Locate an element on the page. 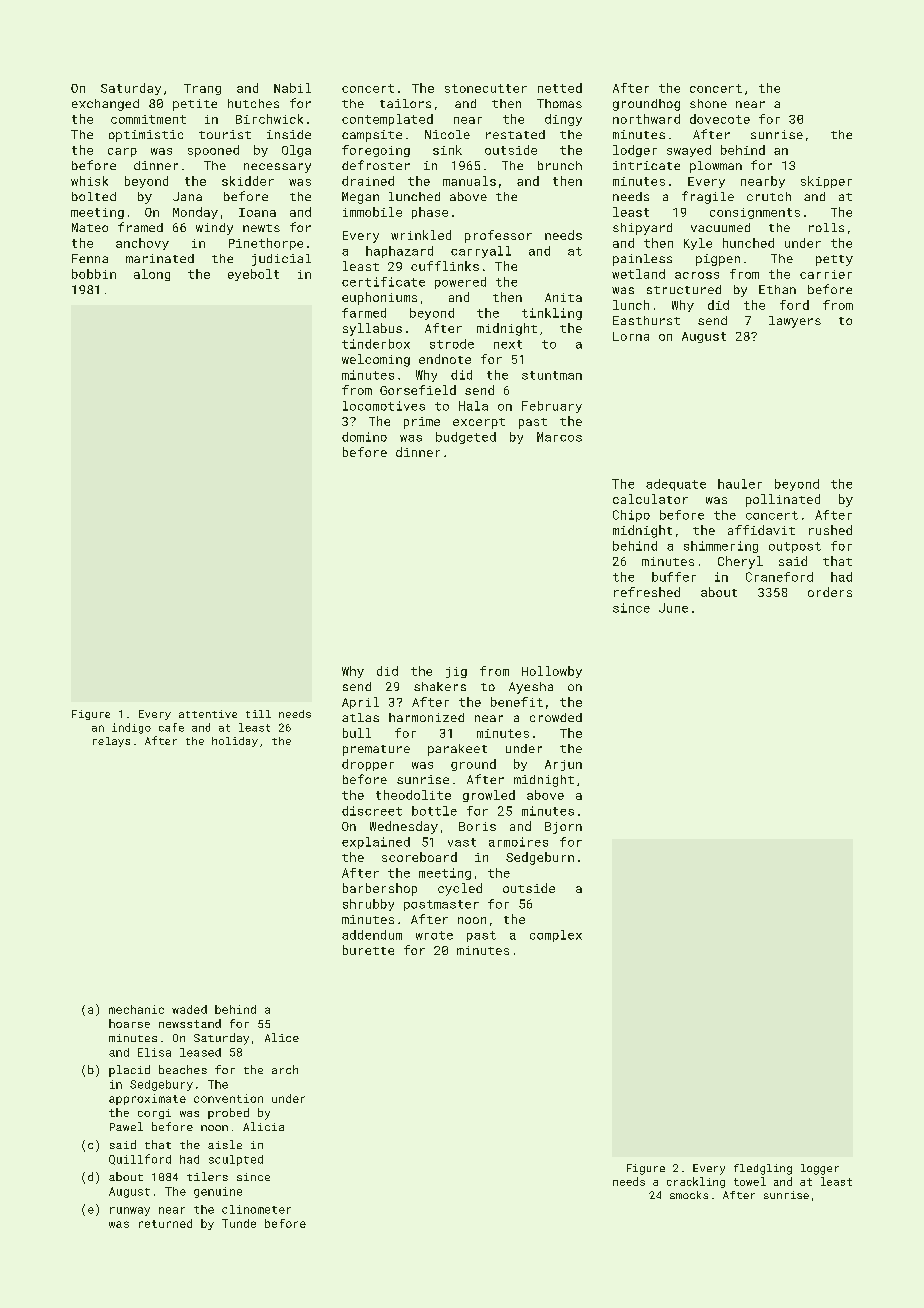  holiday is located at coordinates (235, 742).
